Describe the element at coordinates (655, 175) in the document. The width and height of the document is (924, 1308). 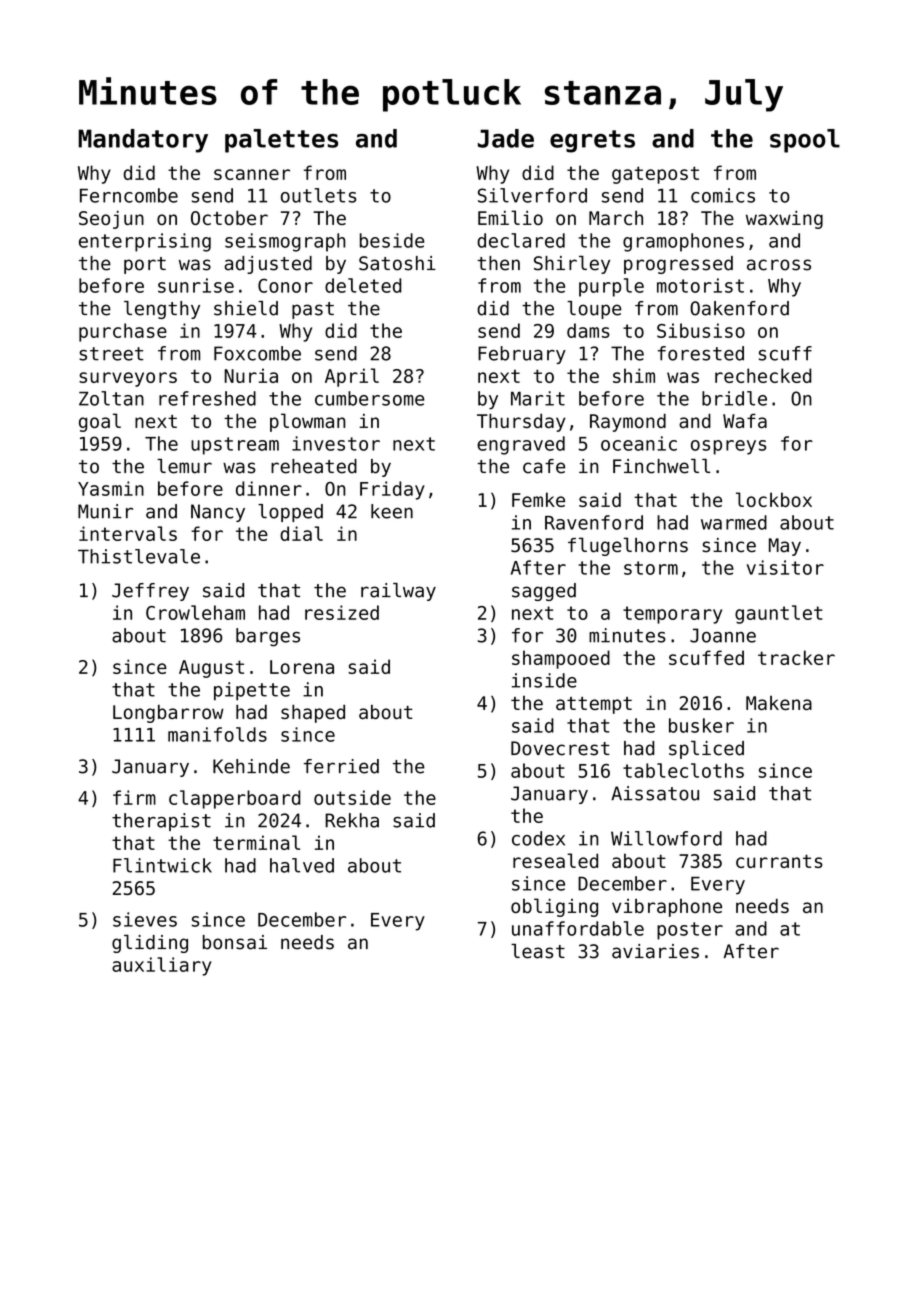
I see `gatepost` at that location.
